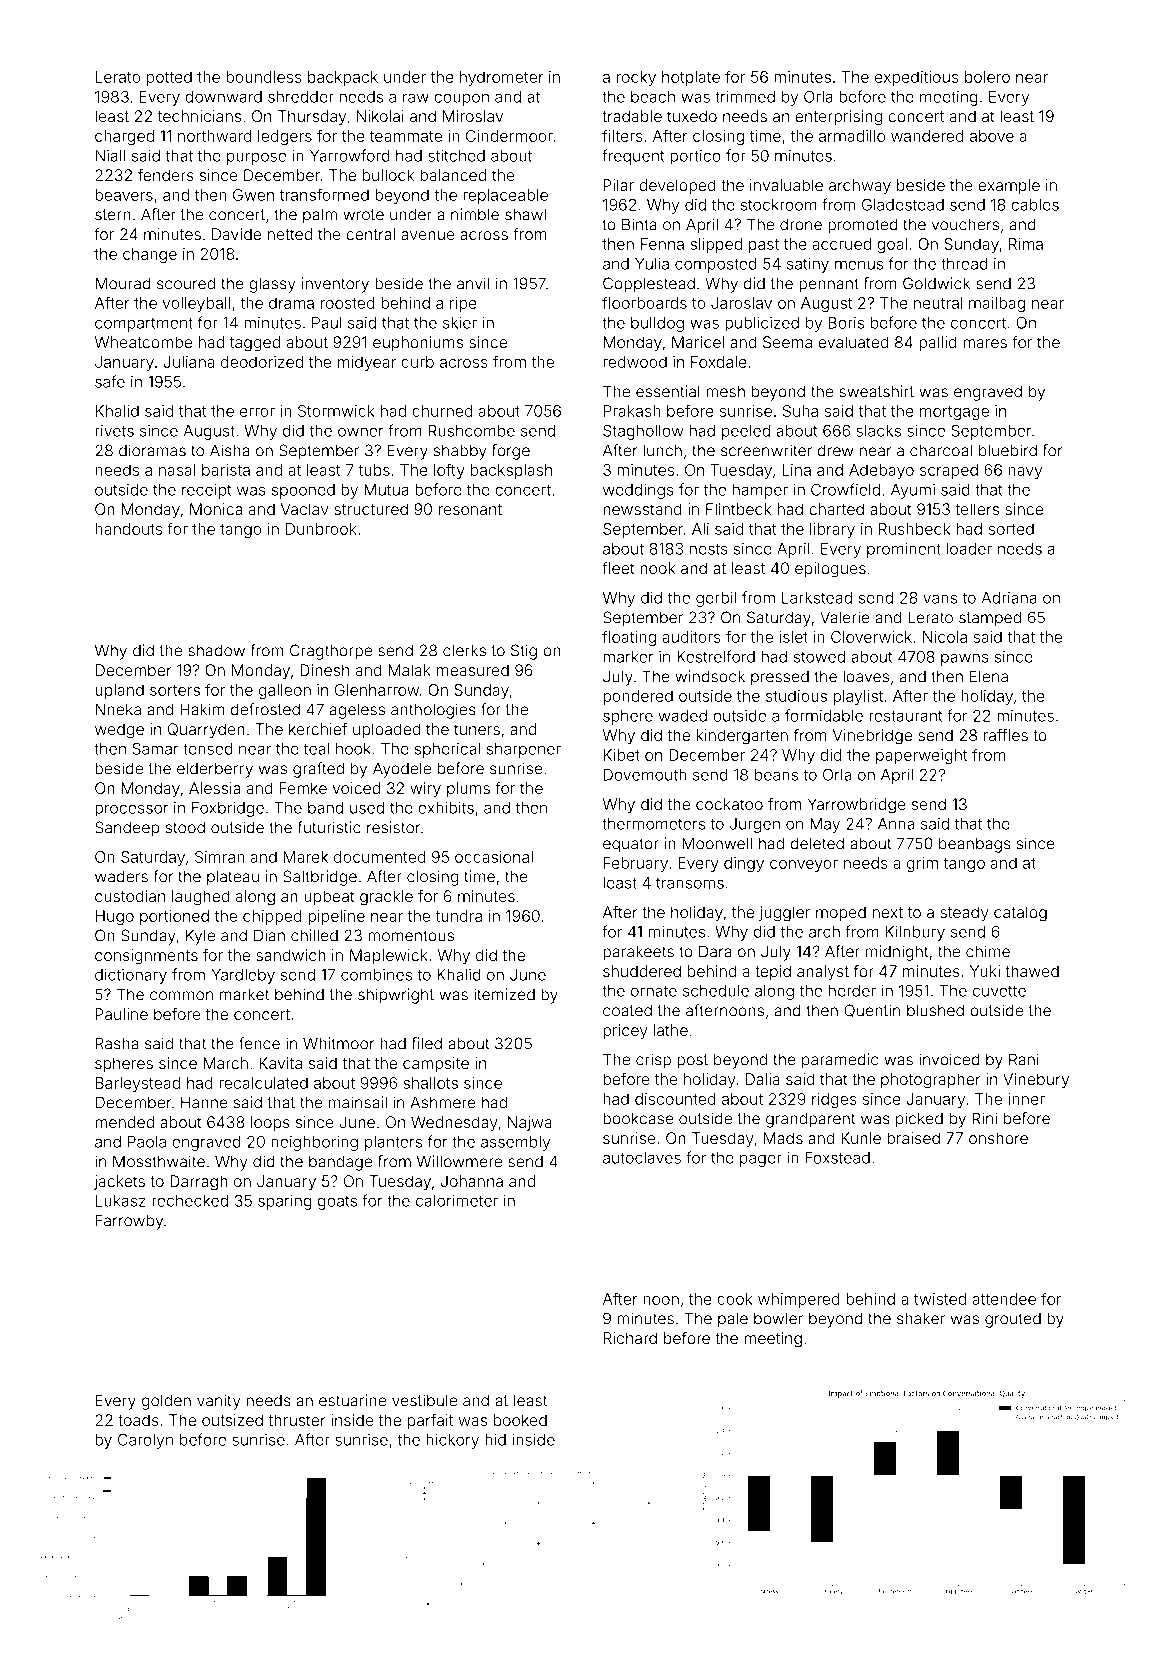 Image resolution: width=1165 pixels, height=1654 pixels. Describe the element at coordinates (897, 953) in the screenshot. I see `midnight` at that location.
